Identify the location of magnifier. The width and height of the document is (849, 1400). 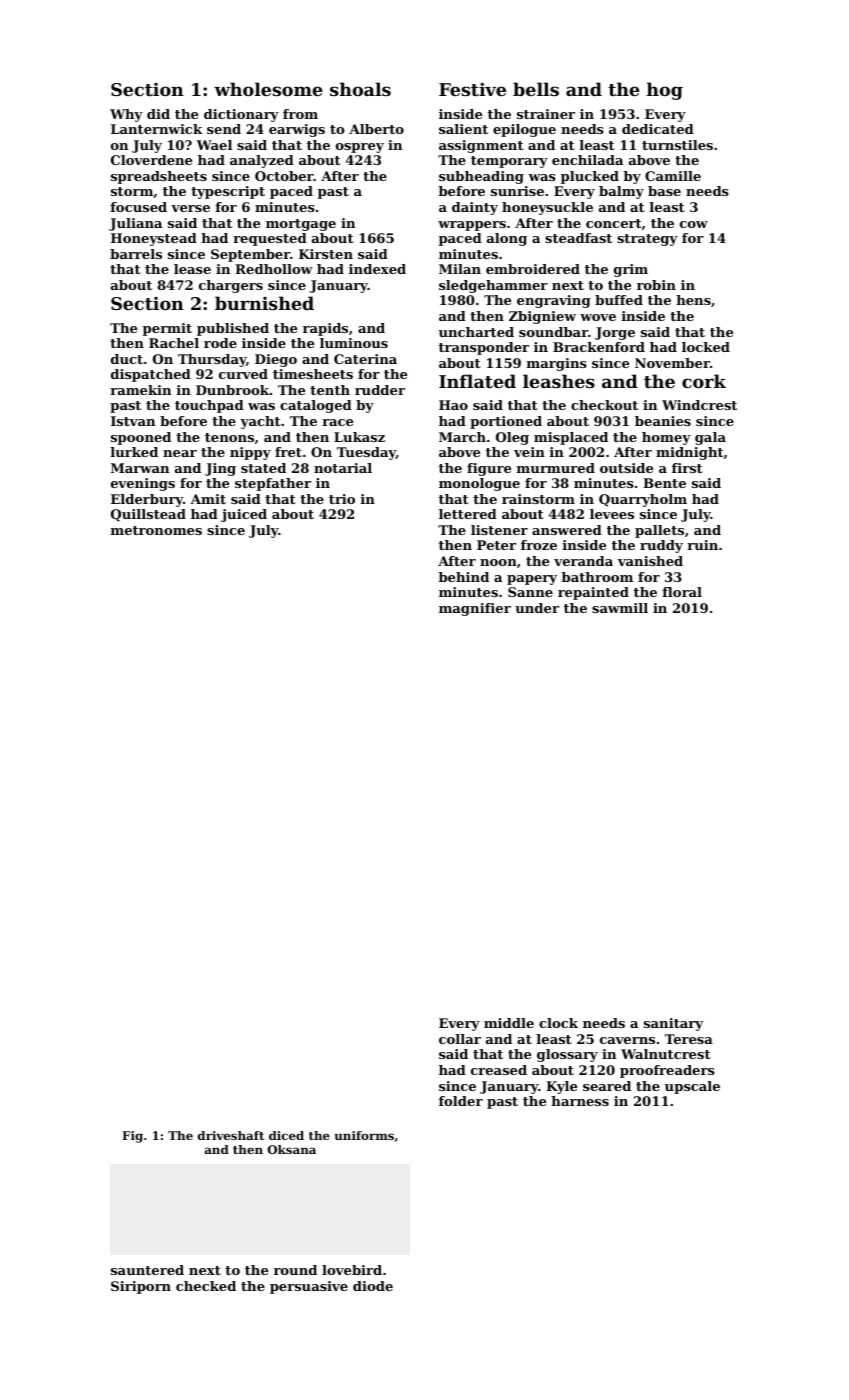
(475, 609).
